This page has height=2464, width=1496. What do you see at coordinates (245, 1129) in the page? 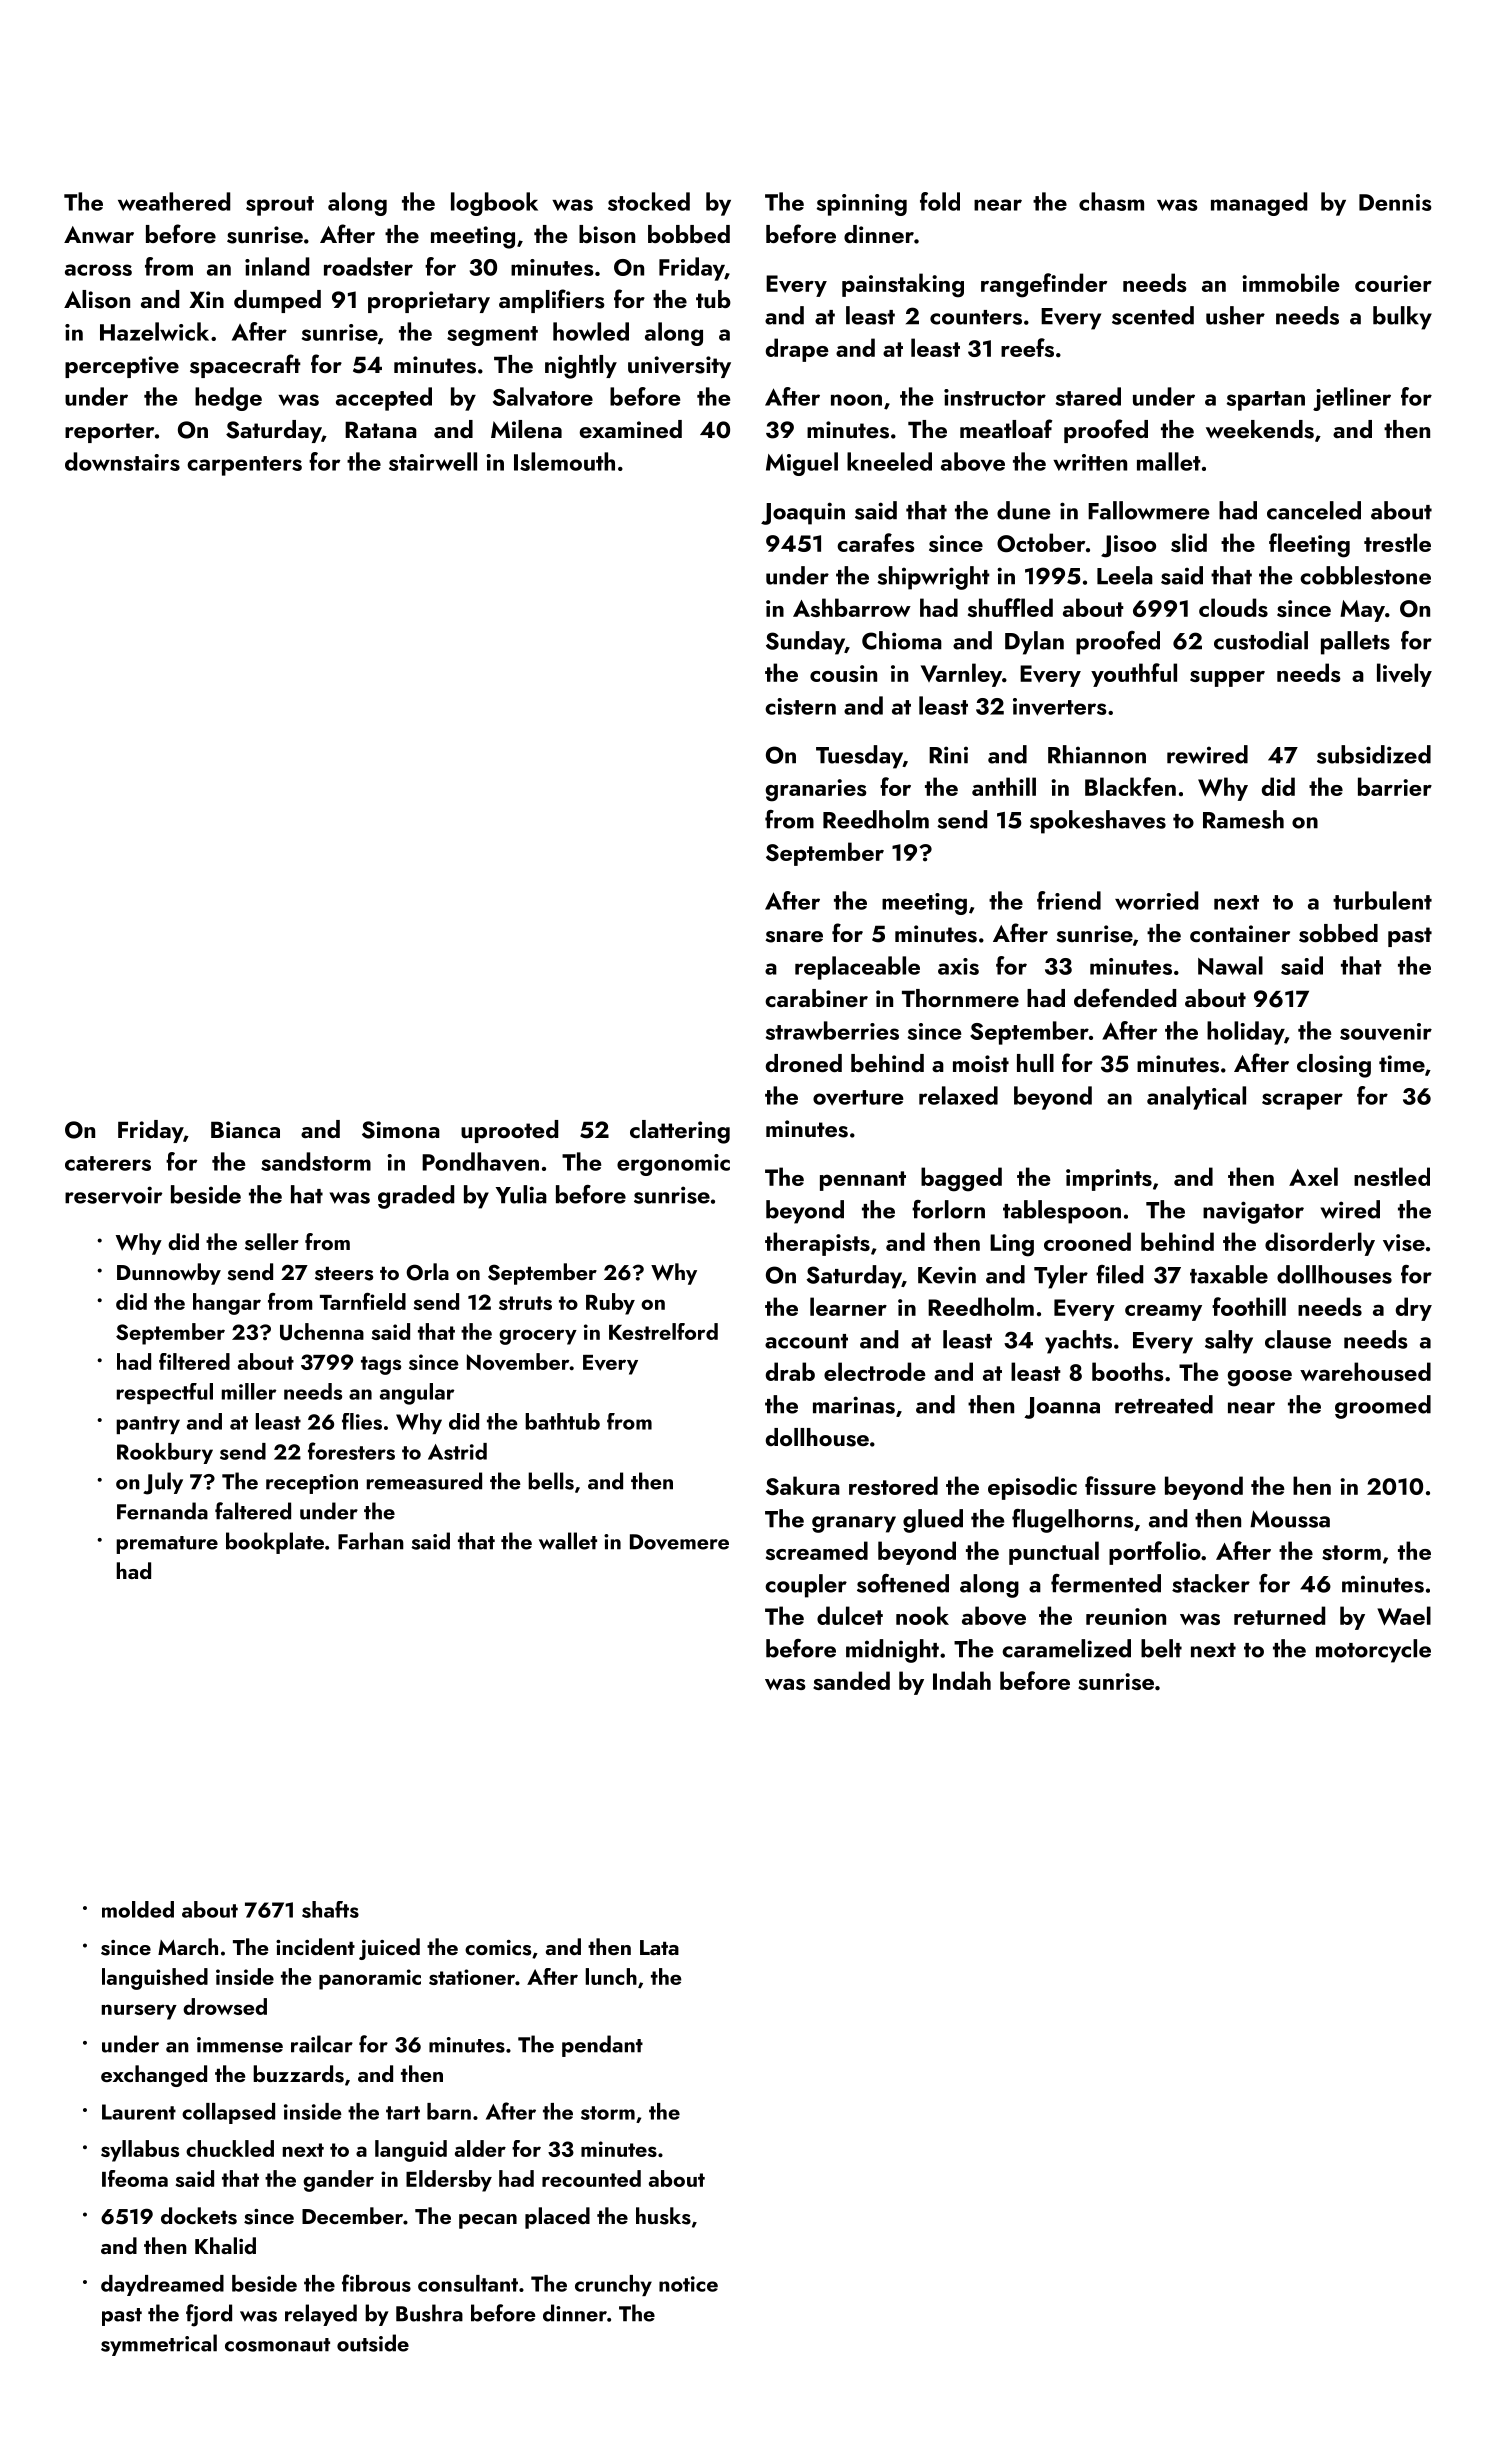
I see `Bianca` at bounding box center [245, 1129].
